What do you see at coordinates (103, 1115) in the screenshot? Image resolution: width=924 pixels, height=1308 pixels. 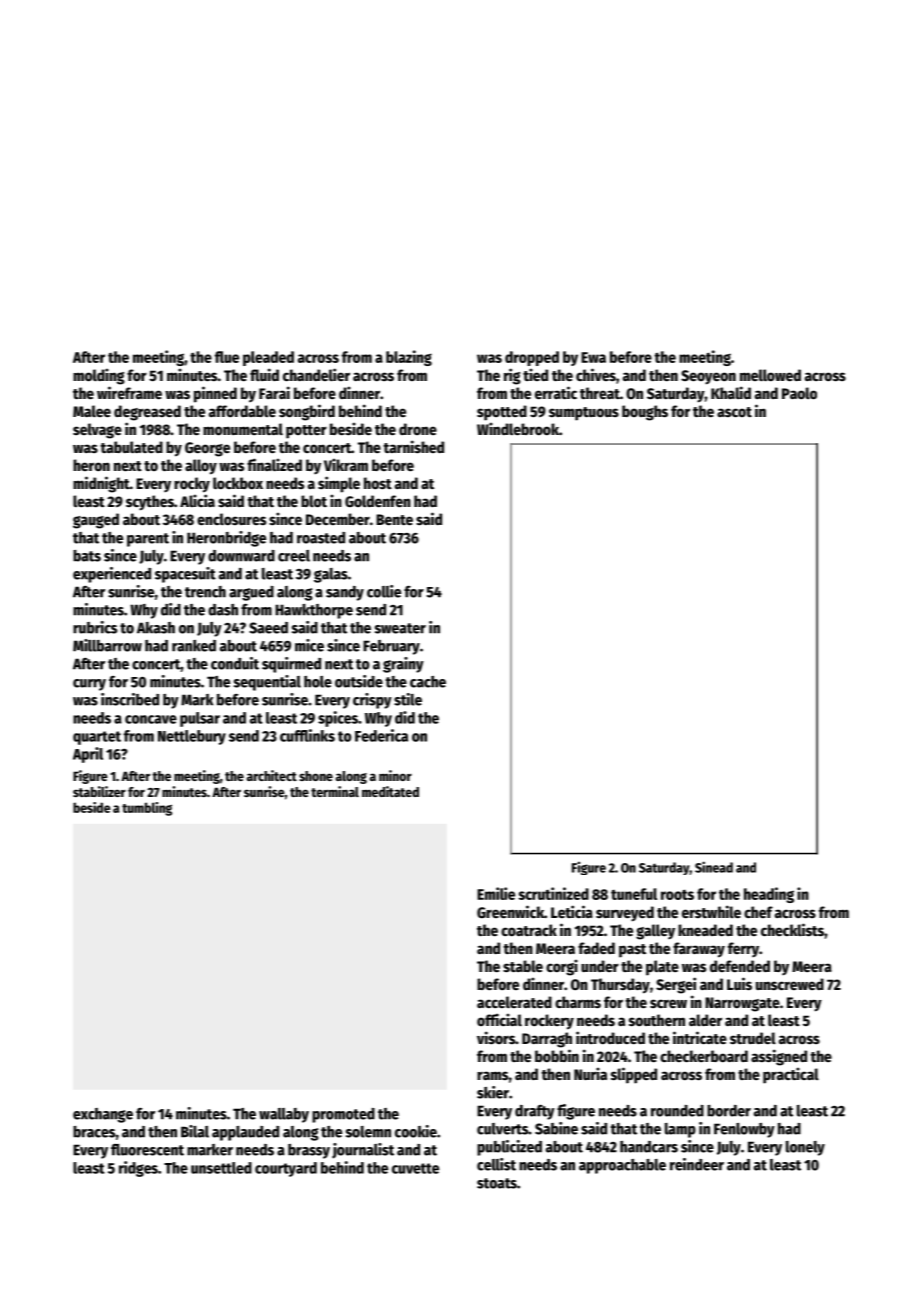 I see `exchange` at bounding box center [103, 1115].
